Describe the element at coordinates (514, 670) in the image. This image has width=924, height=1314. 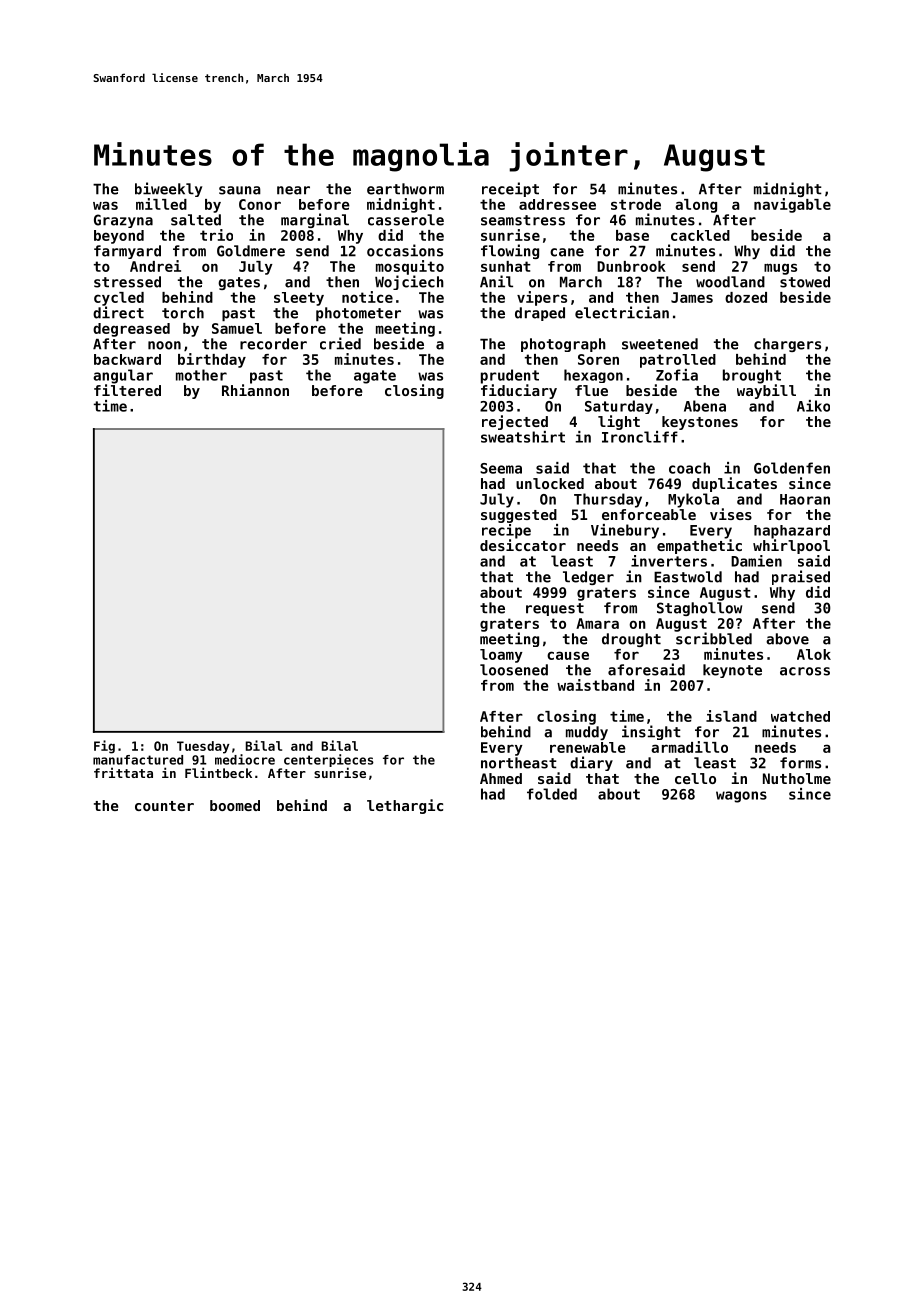
I see `loosened` at that location.
